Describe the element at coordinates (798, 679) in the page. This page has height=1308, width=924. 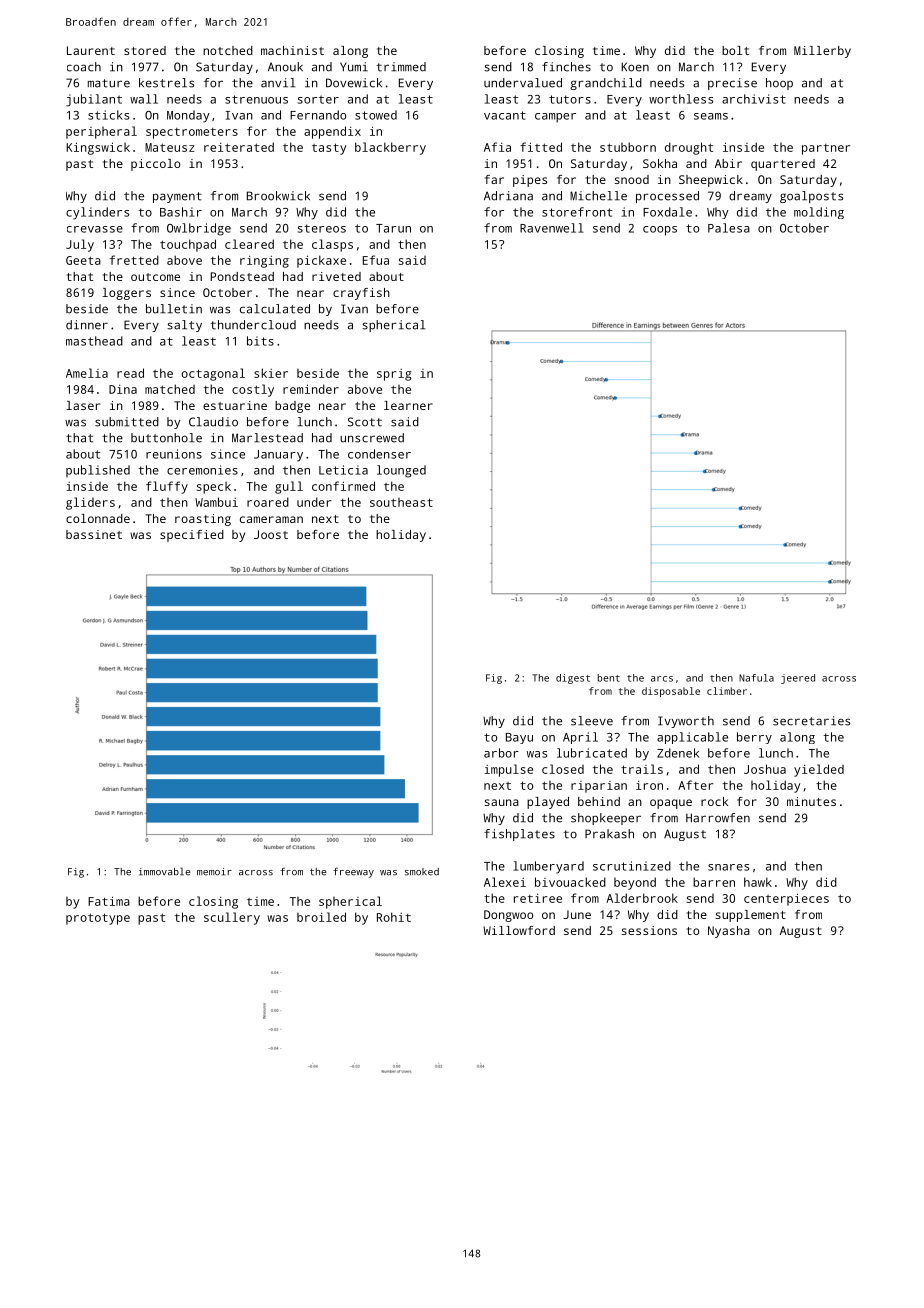
I see `jeered` at that location.
